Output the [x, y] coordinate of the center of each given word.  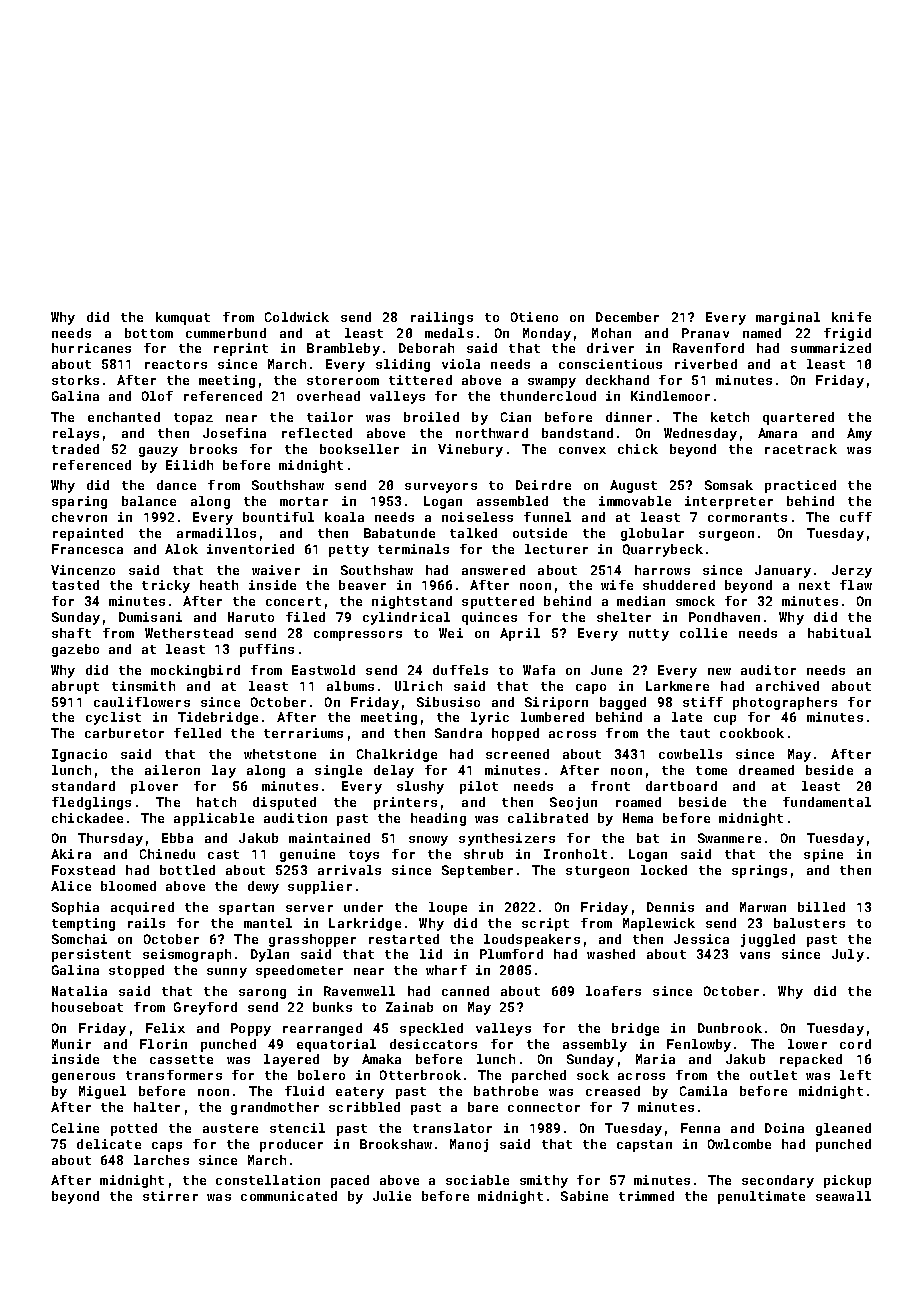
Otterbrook [420, 1075]
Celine [75, 1128]
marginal [788, 318]
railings [442, 318]
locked [664, 870]
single [338, 771]
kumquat [183, 318]
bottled [187, 870]
